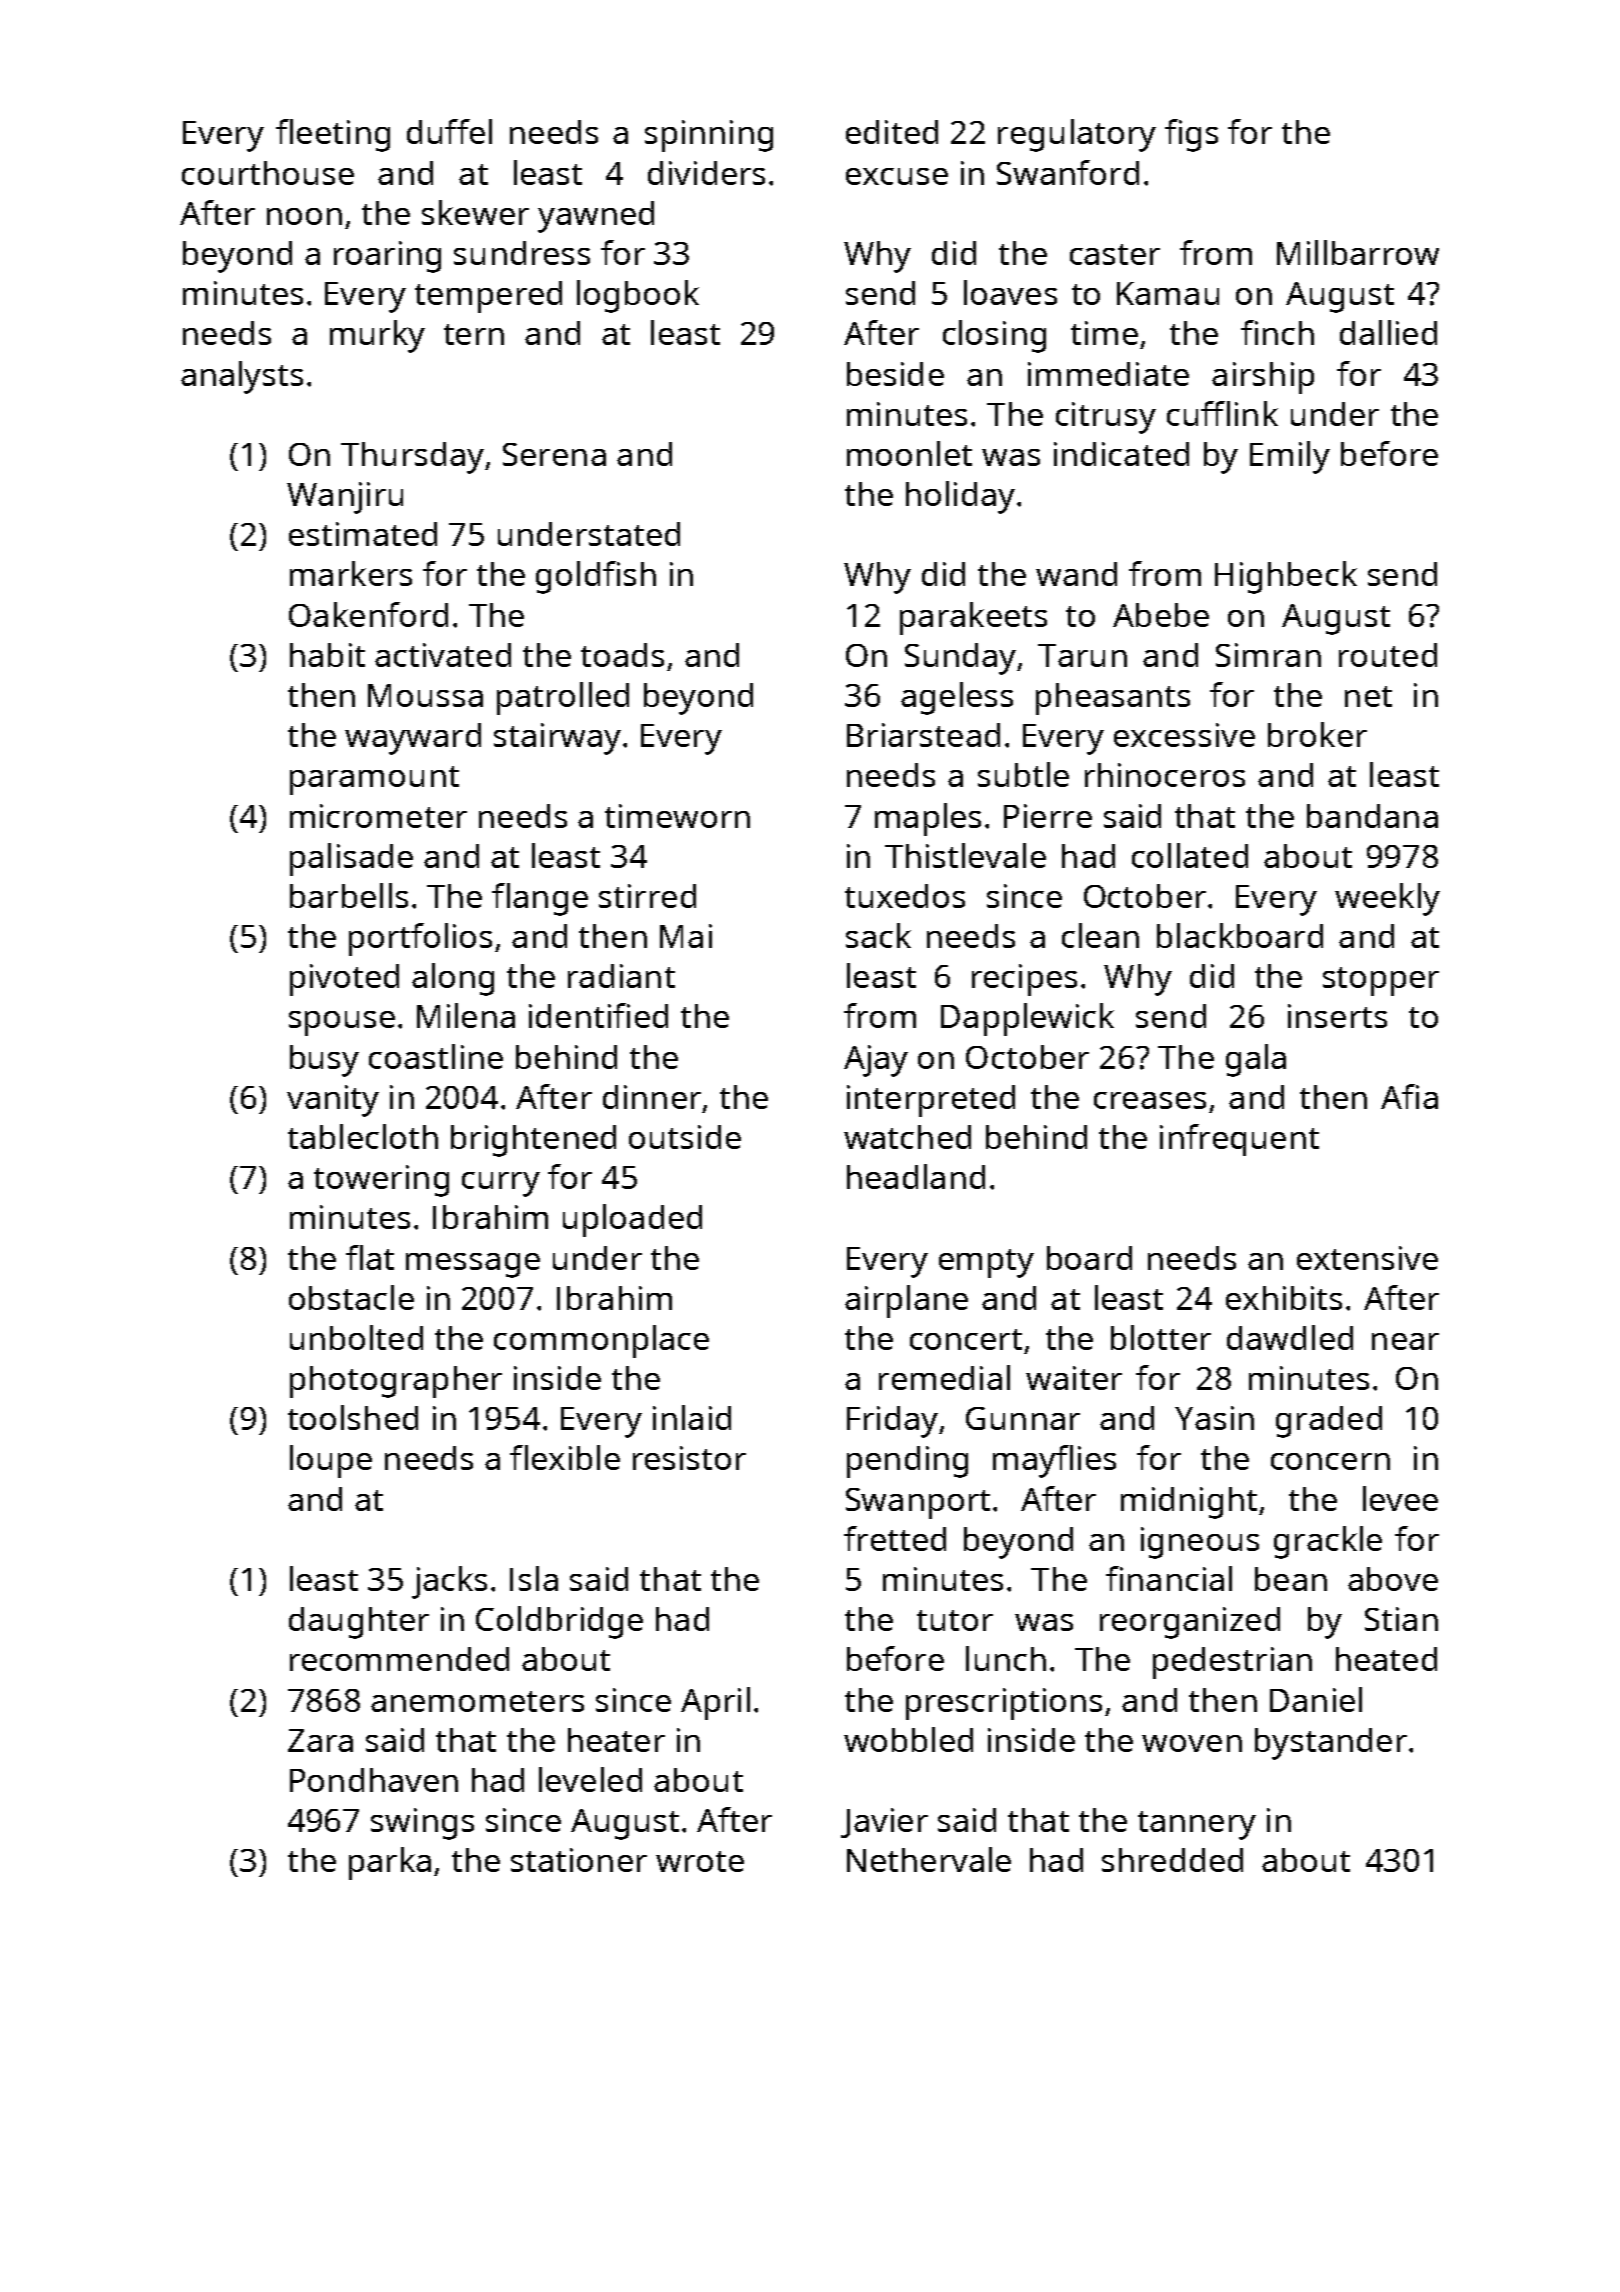 This screenshot has width=1620, height=2292. I want to click on busy, so click(324, 1061).
